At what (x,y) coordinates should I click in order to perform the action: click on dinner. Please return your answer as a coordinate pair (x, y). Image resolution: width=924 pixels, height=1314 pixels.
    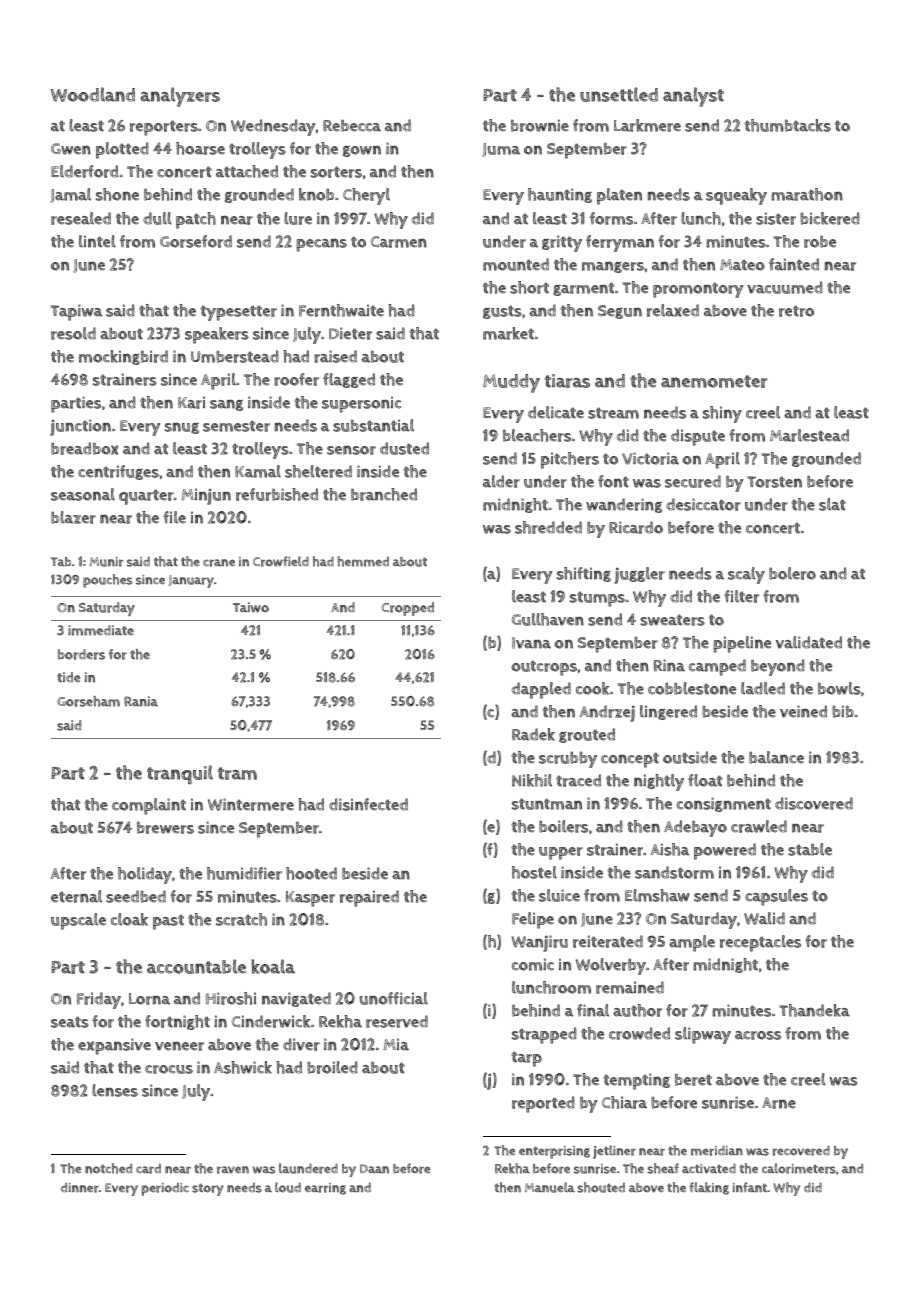
    Looking at the image, I should click on (80, 1187).
